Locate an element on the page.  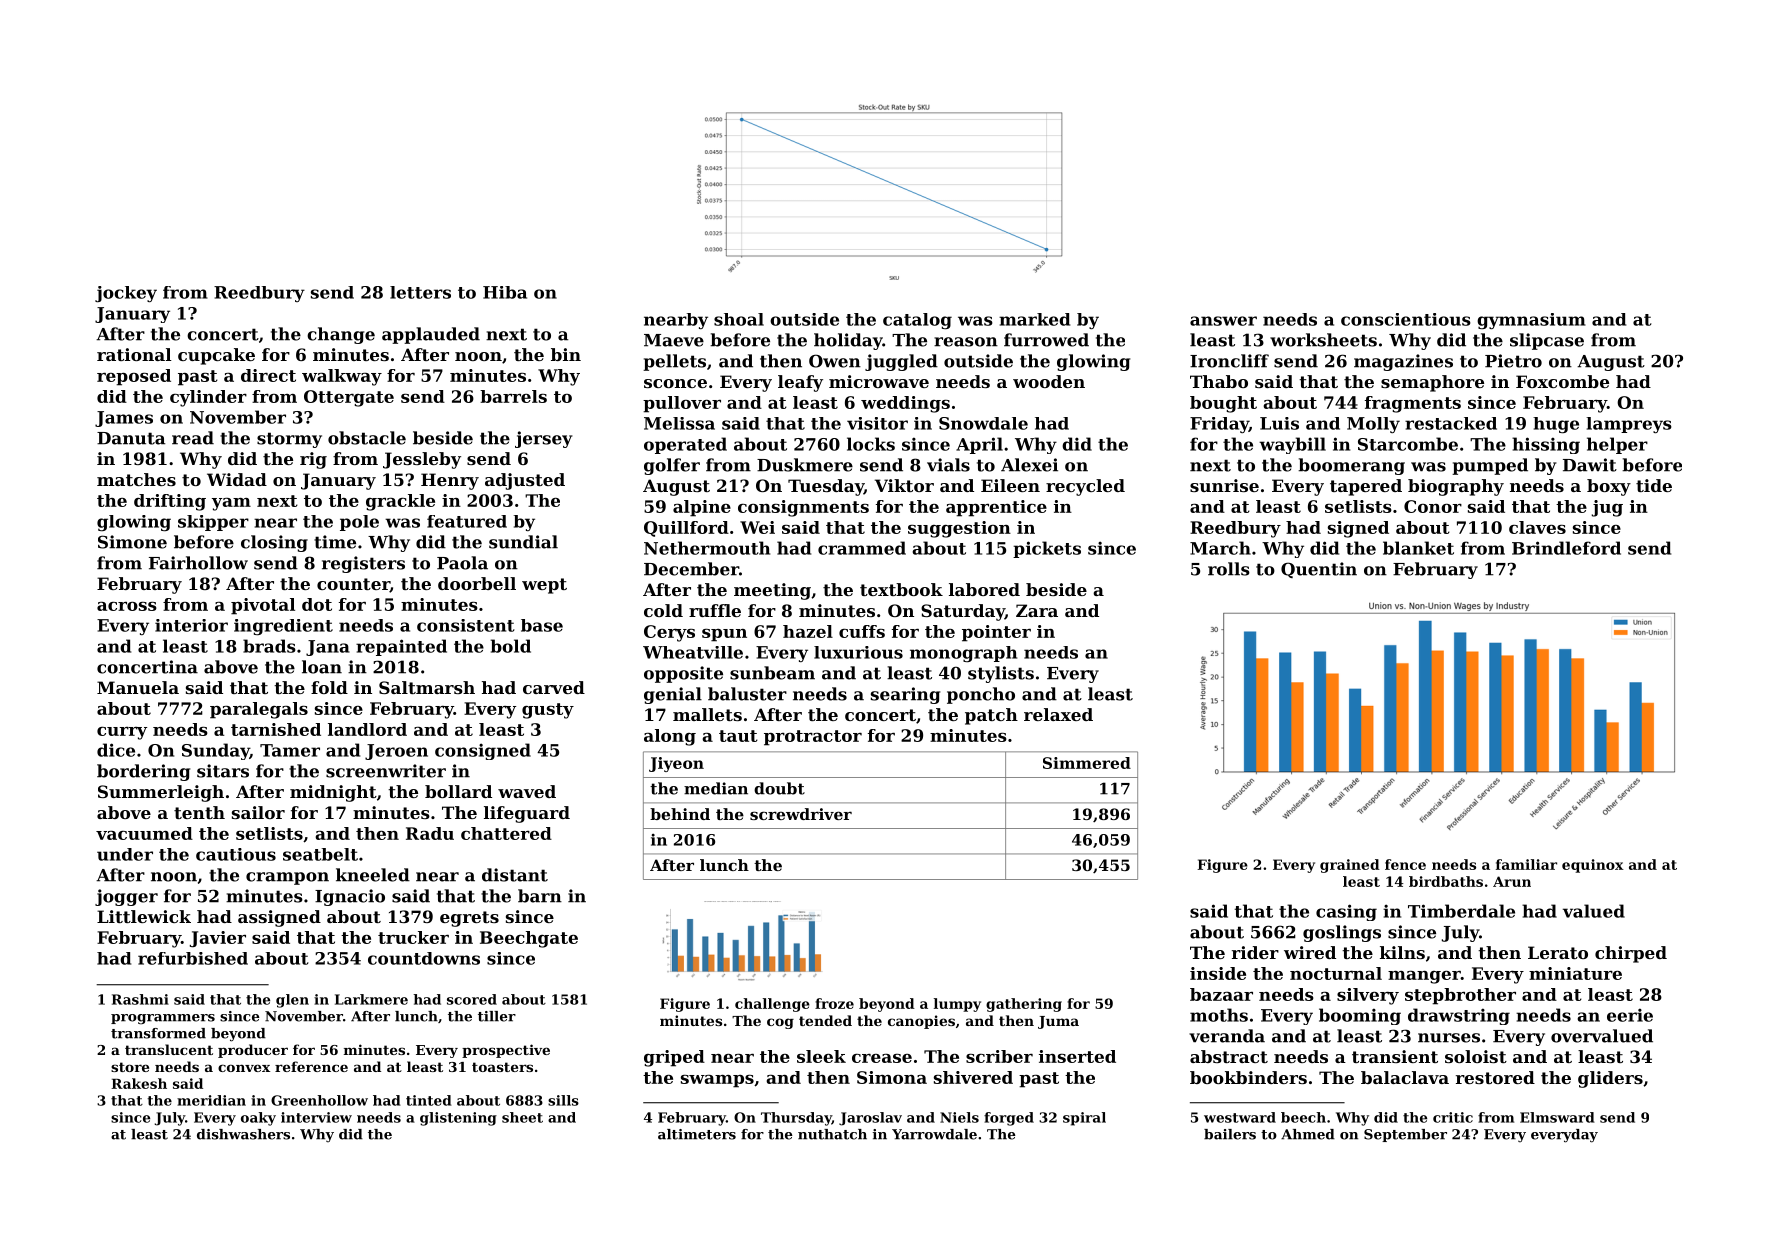
Simmered is located at coordinates (1087, 763).
